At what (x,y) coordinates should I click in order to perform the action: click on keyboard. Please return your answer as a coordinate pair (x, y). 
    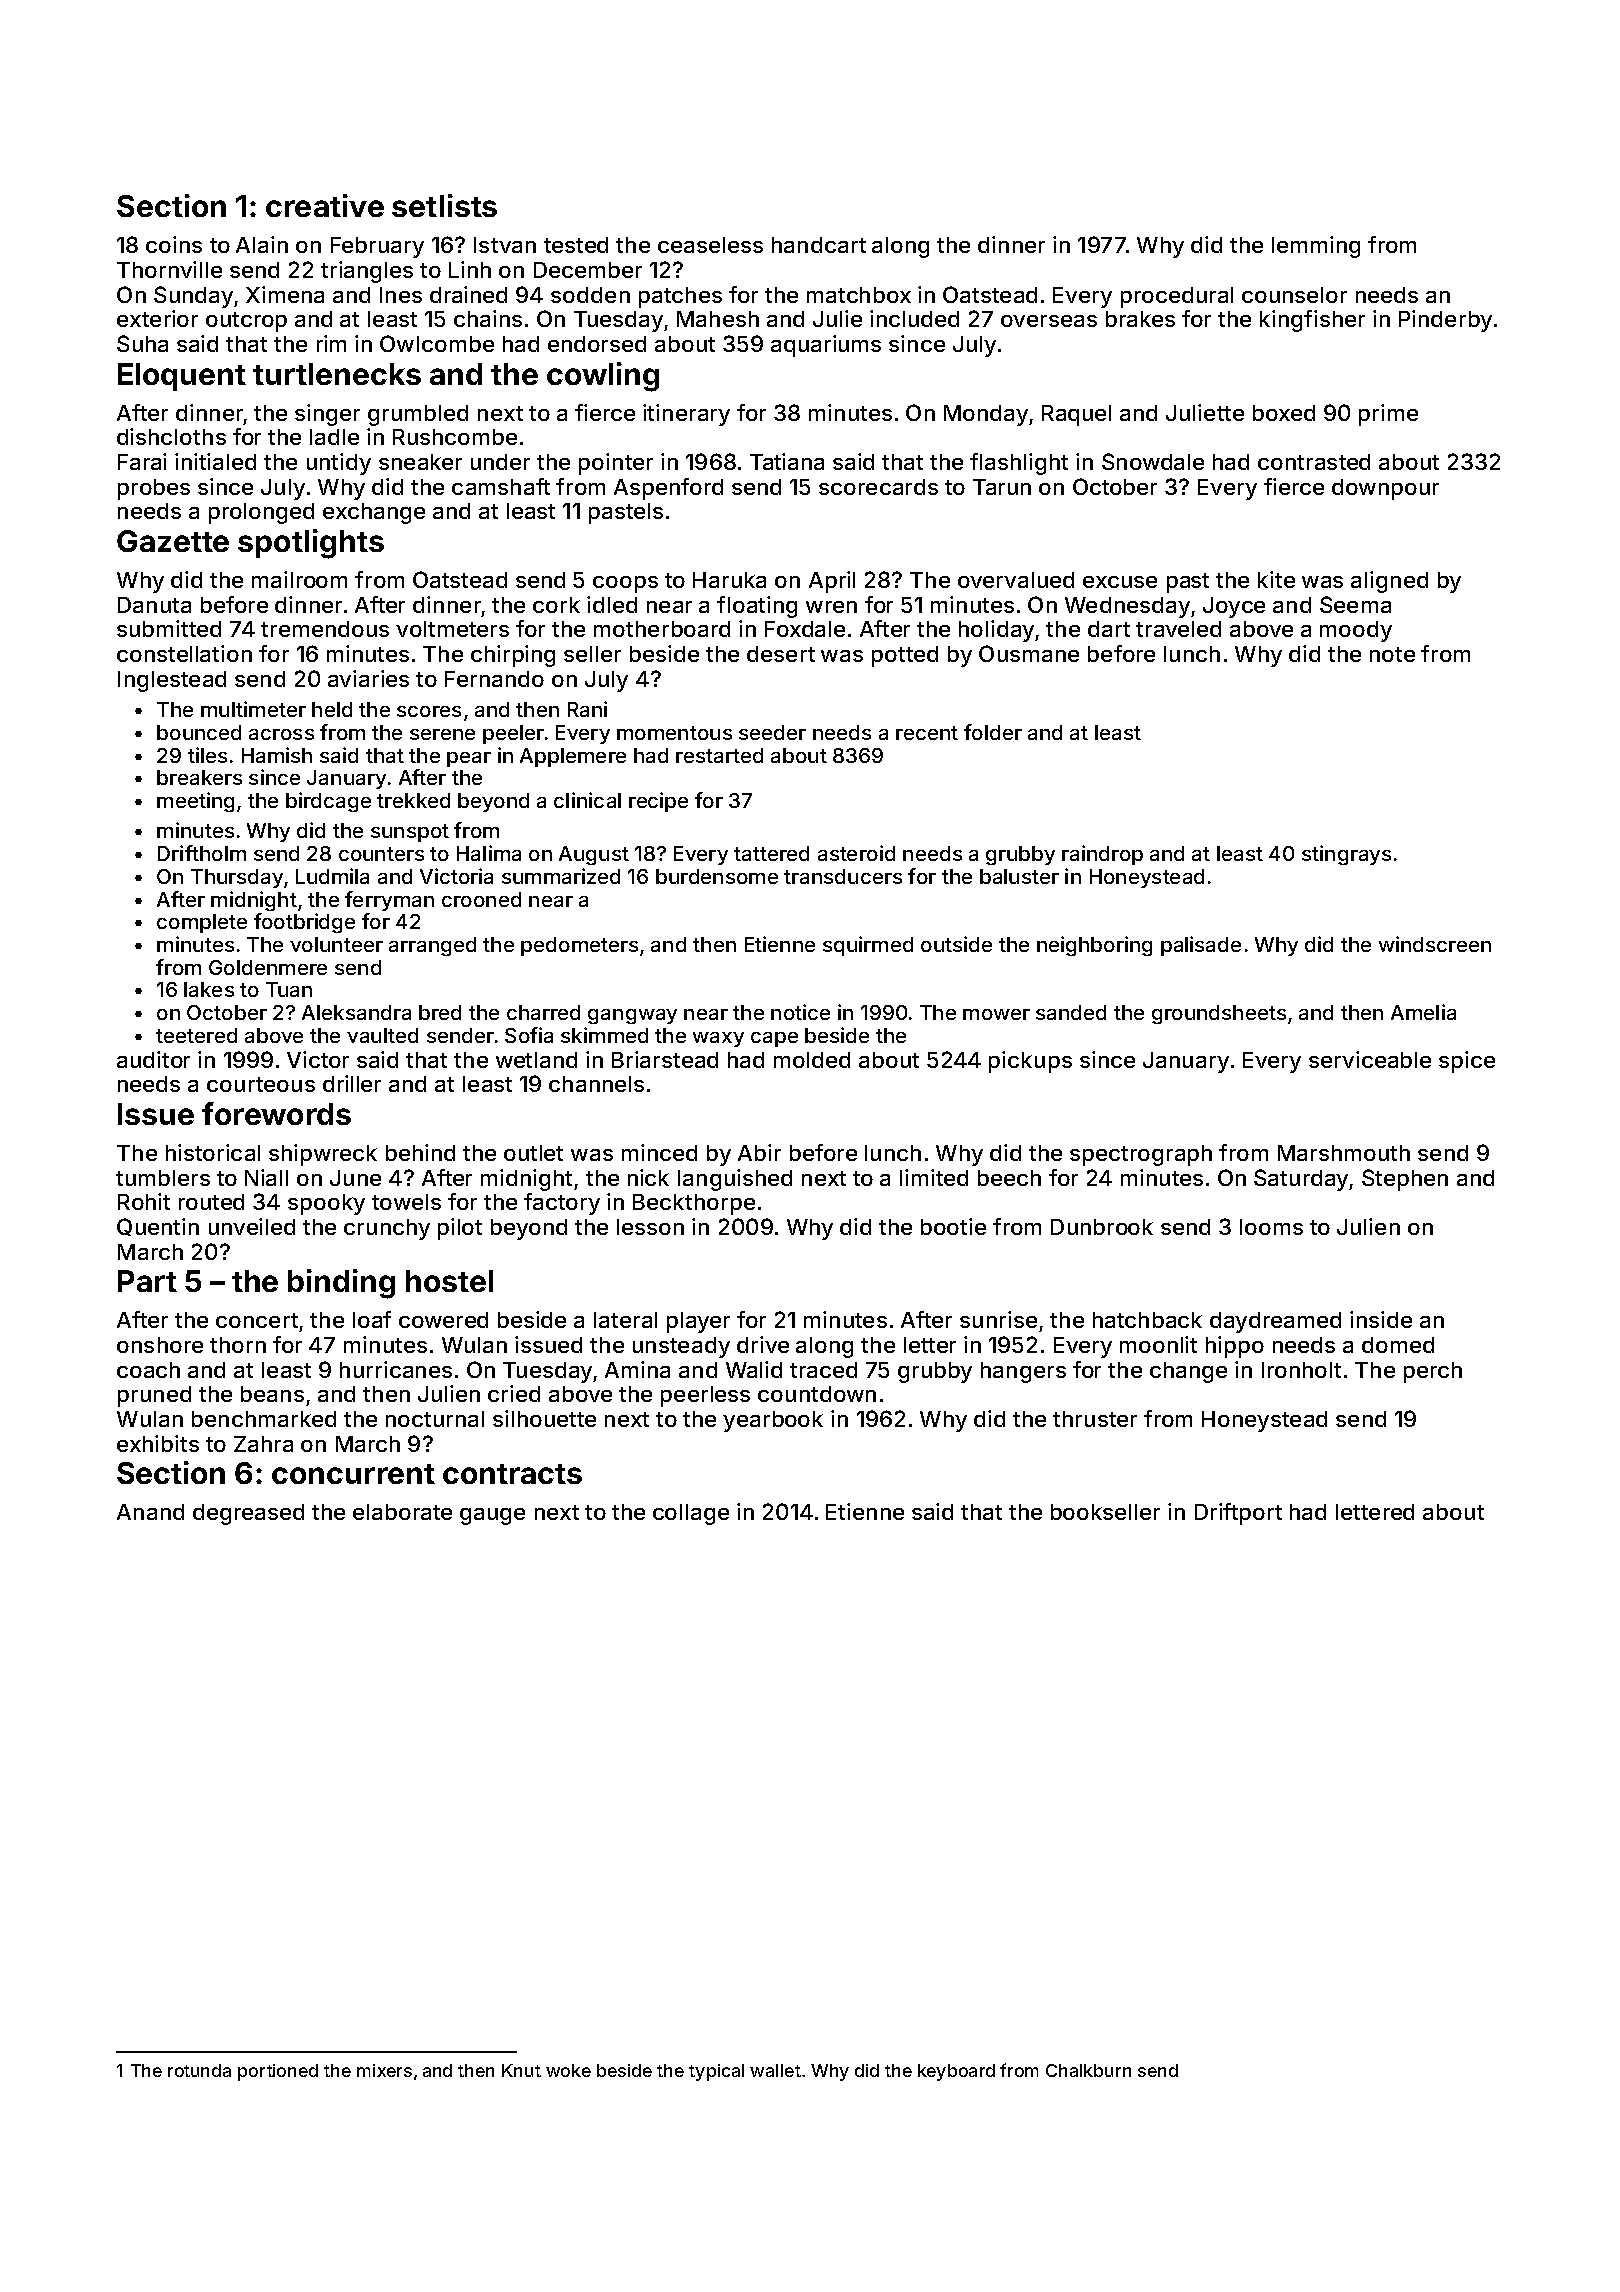
    Looking at the image, I should click on (956, 2072).
